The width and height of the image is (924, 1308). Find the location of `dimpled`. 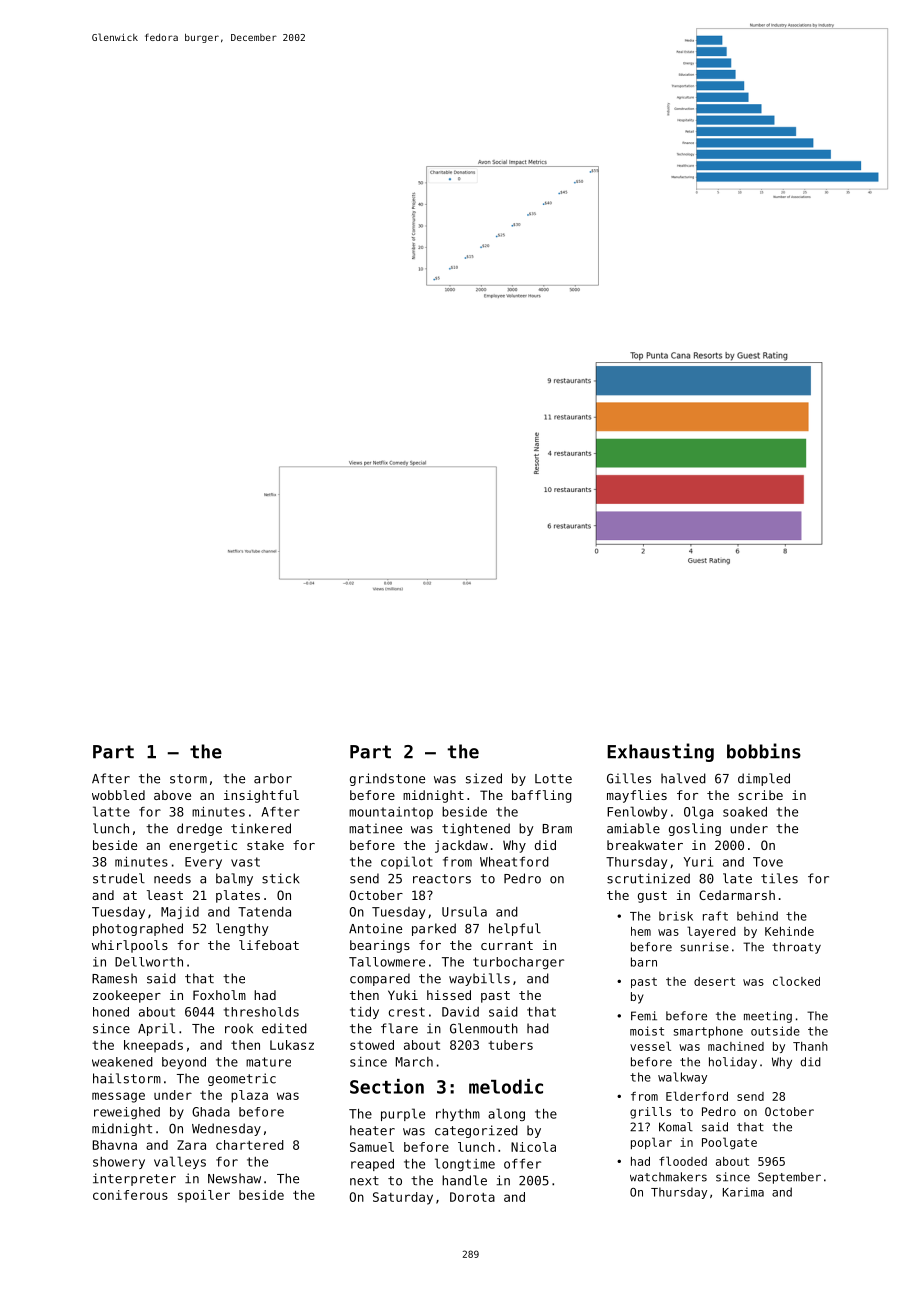

dimpled is located at coordinates (764, 779).
